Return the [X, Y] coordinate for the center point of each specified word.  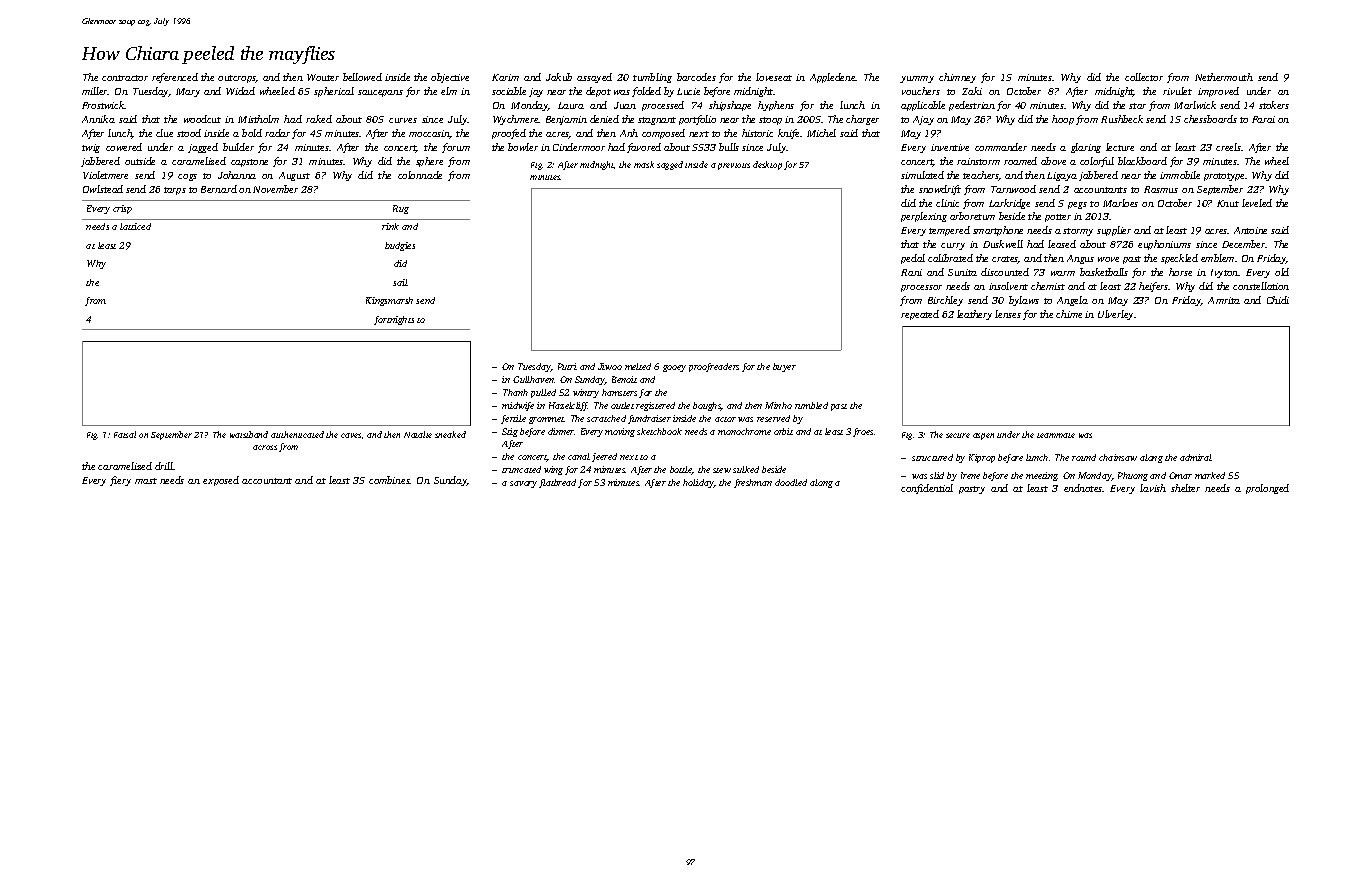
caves [351, 435]
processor [921, 288]
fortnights [394, 320]
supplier [1114, 231]
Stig [510, 432]
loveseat [774, 77]
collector [1144, 77]
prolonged [1267, 489]
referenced [175, 78]
